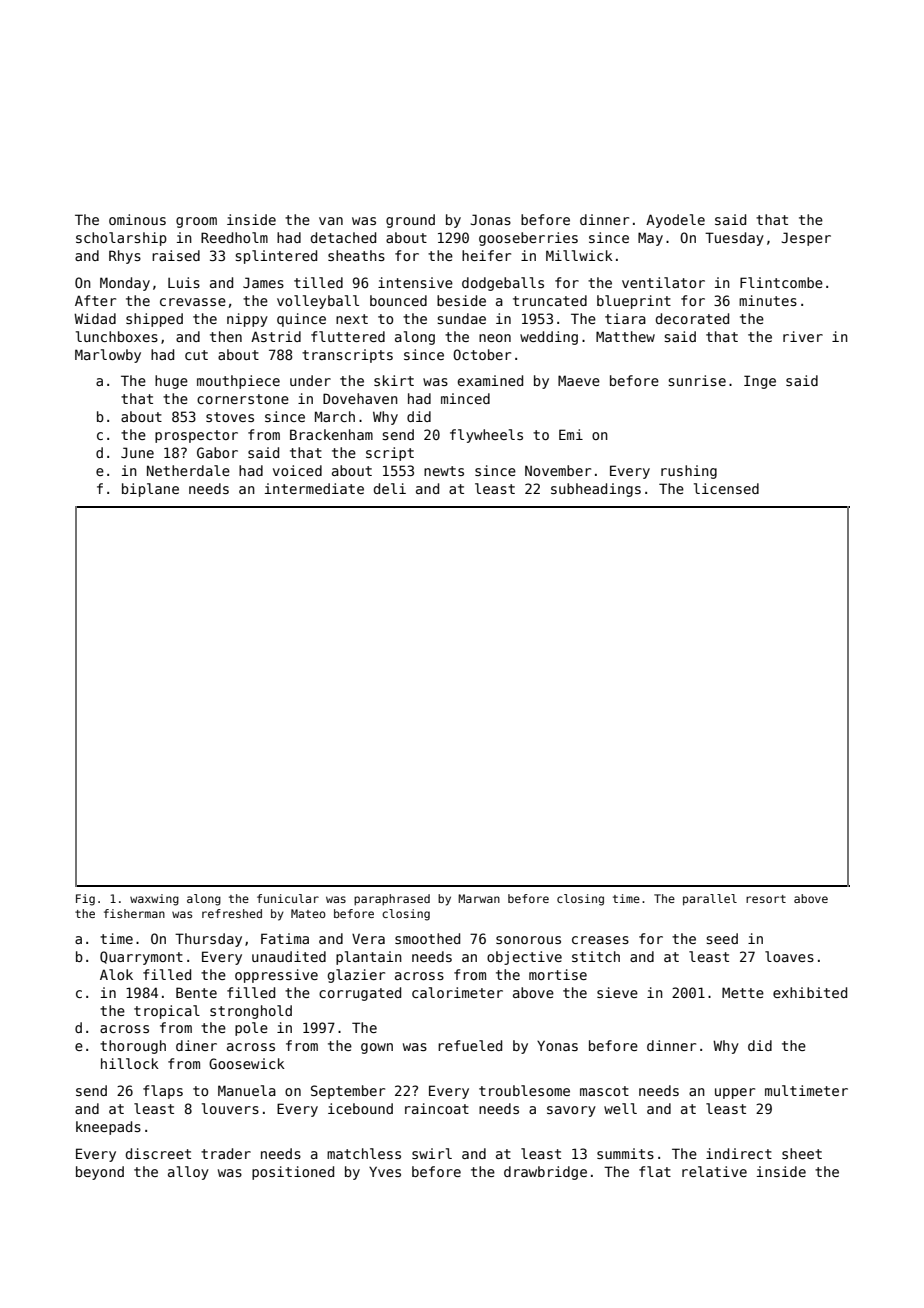 This screenshot has width=924, height=1308. Describe the element at coordinates (766, 899) in the screenshot. I see `resort` at that location.
